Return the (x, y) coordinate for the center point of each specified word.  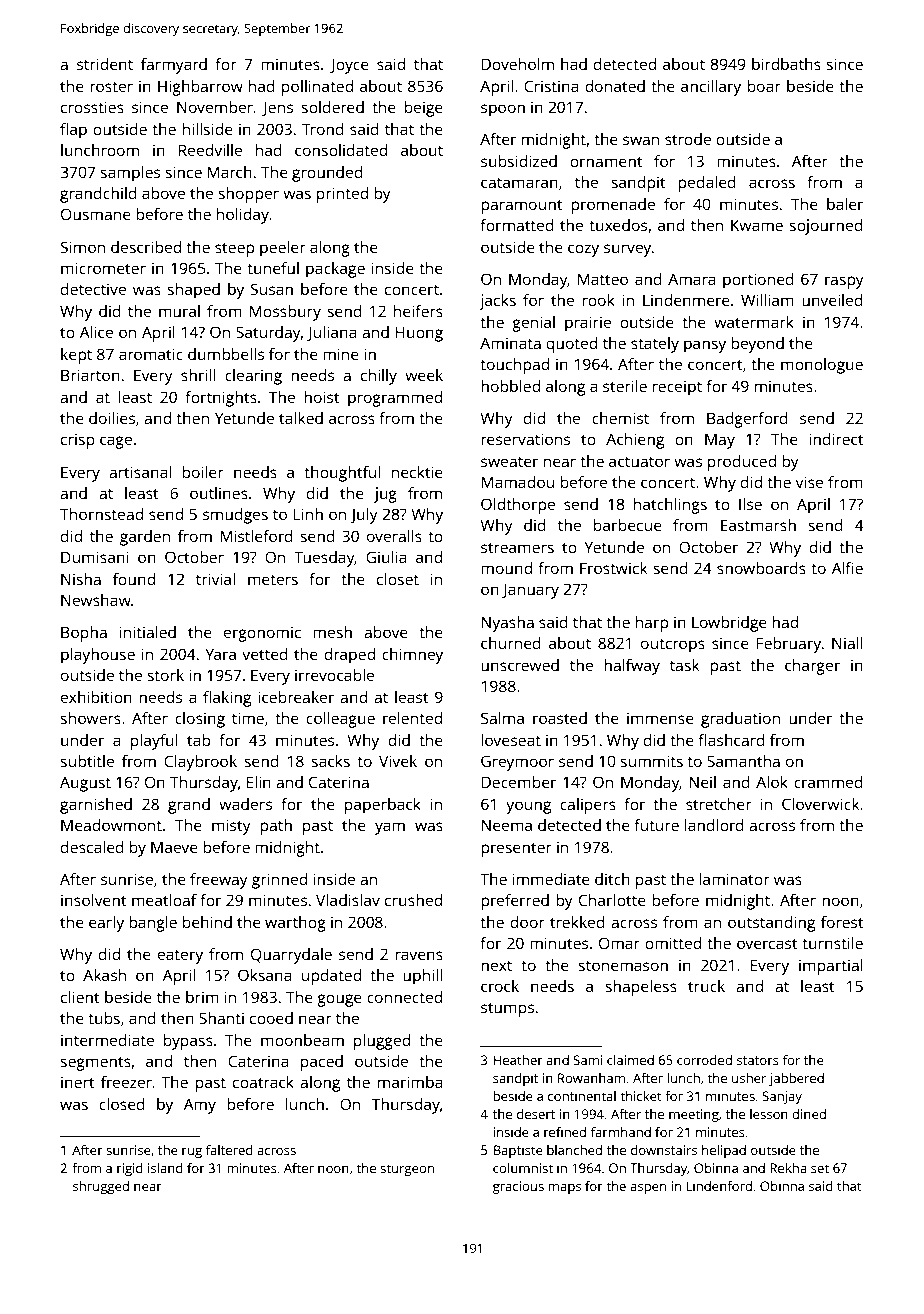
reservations (525, 439)
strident (105, 64)
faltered (229, 1150)
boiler (203, 472)
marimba (410, 1082)
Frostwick (613, 568)
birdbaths (786, 64)
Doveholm (518, 64)
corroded (704, 1060)
